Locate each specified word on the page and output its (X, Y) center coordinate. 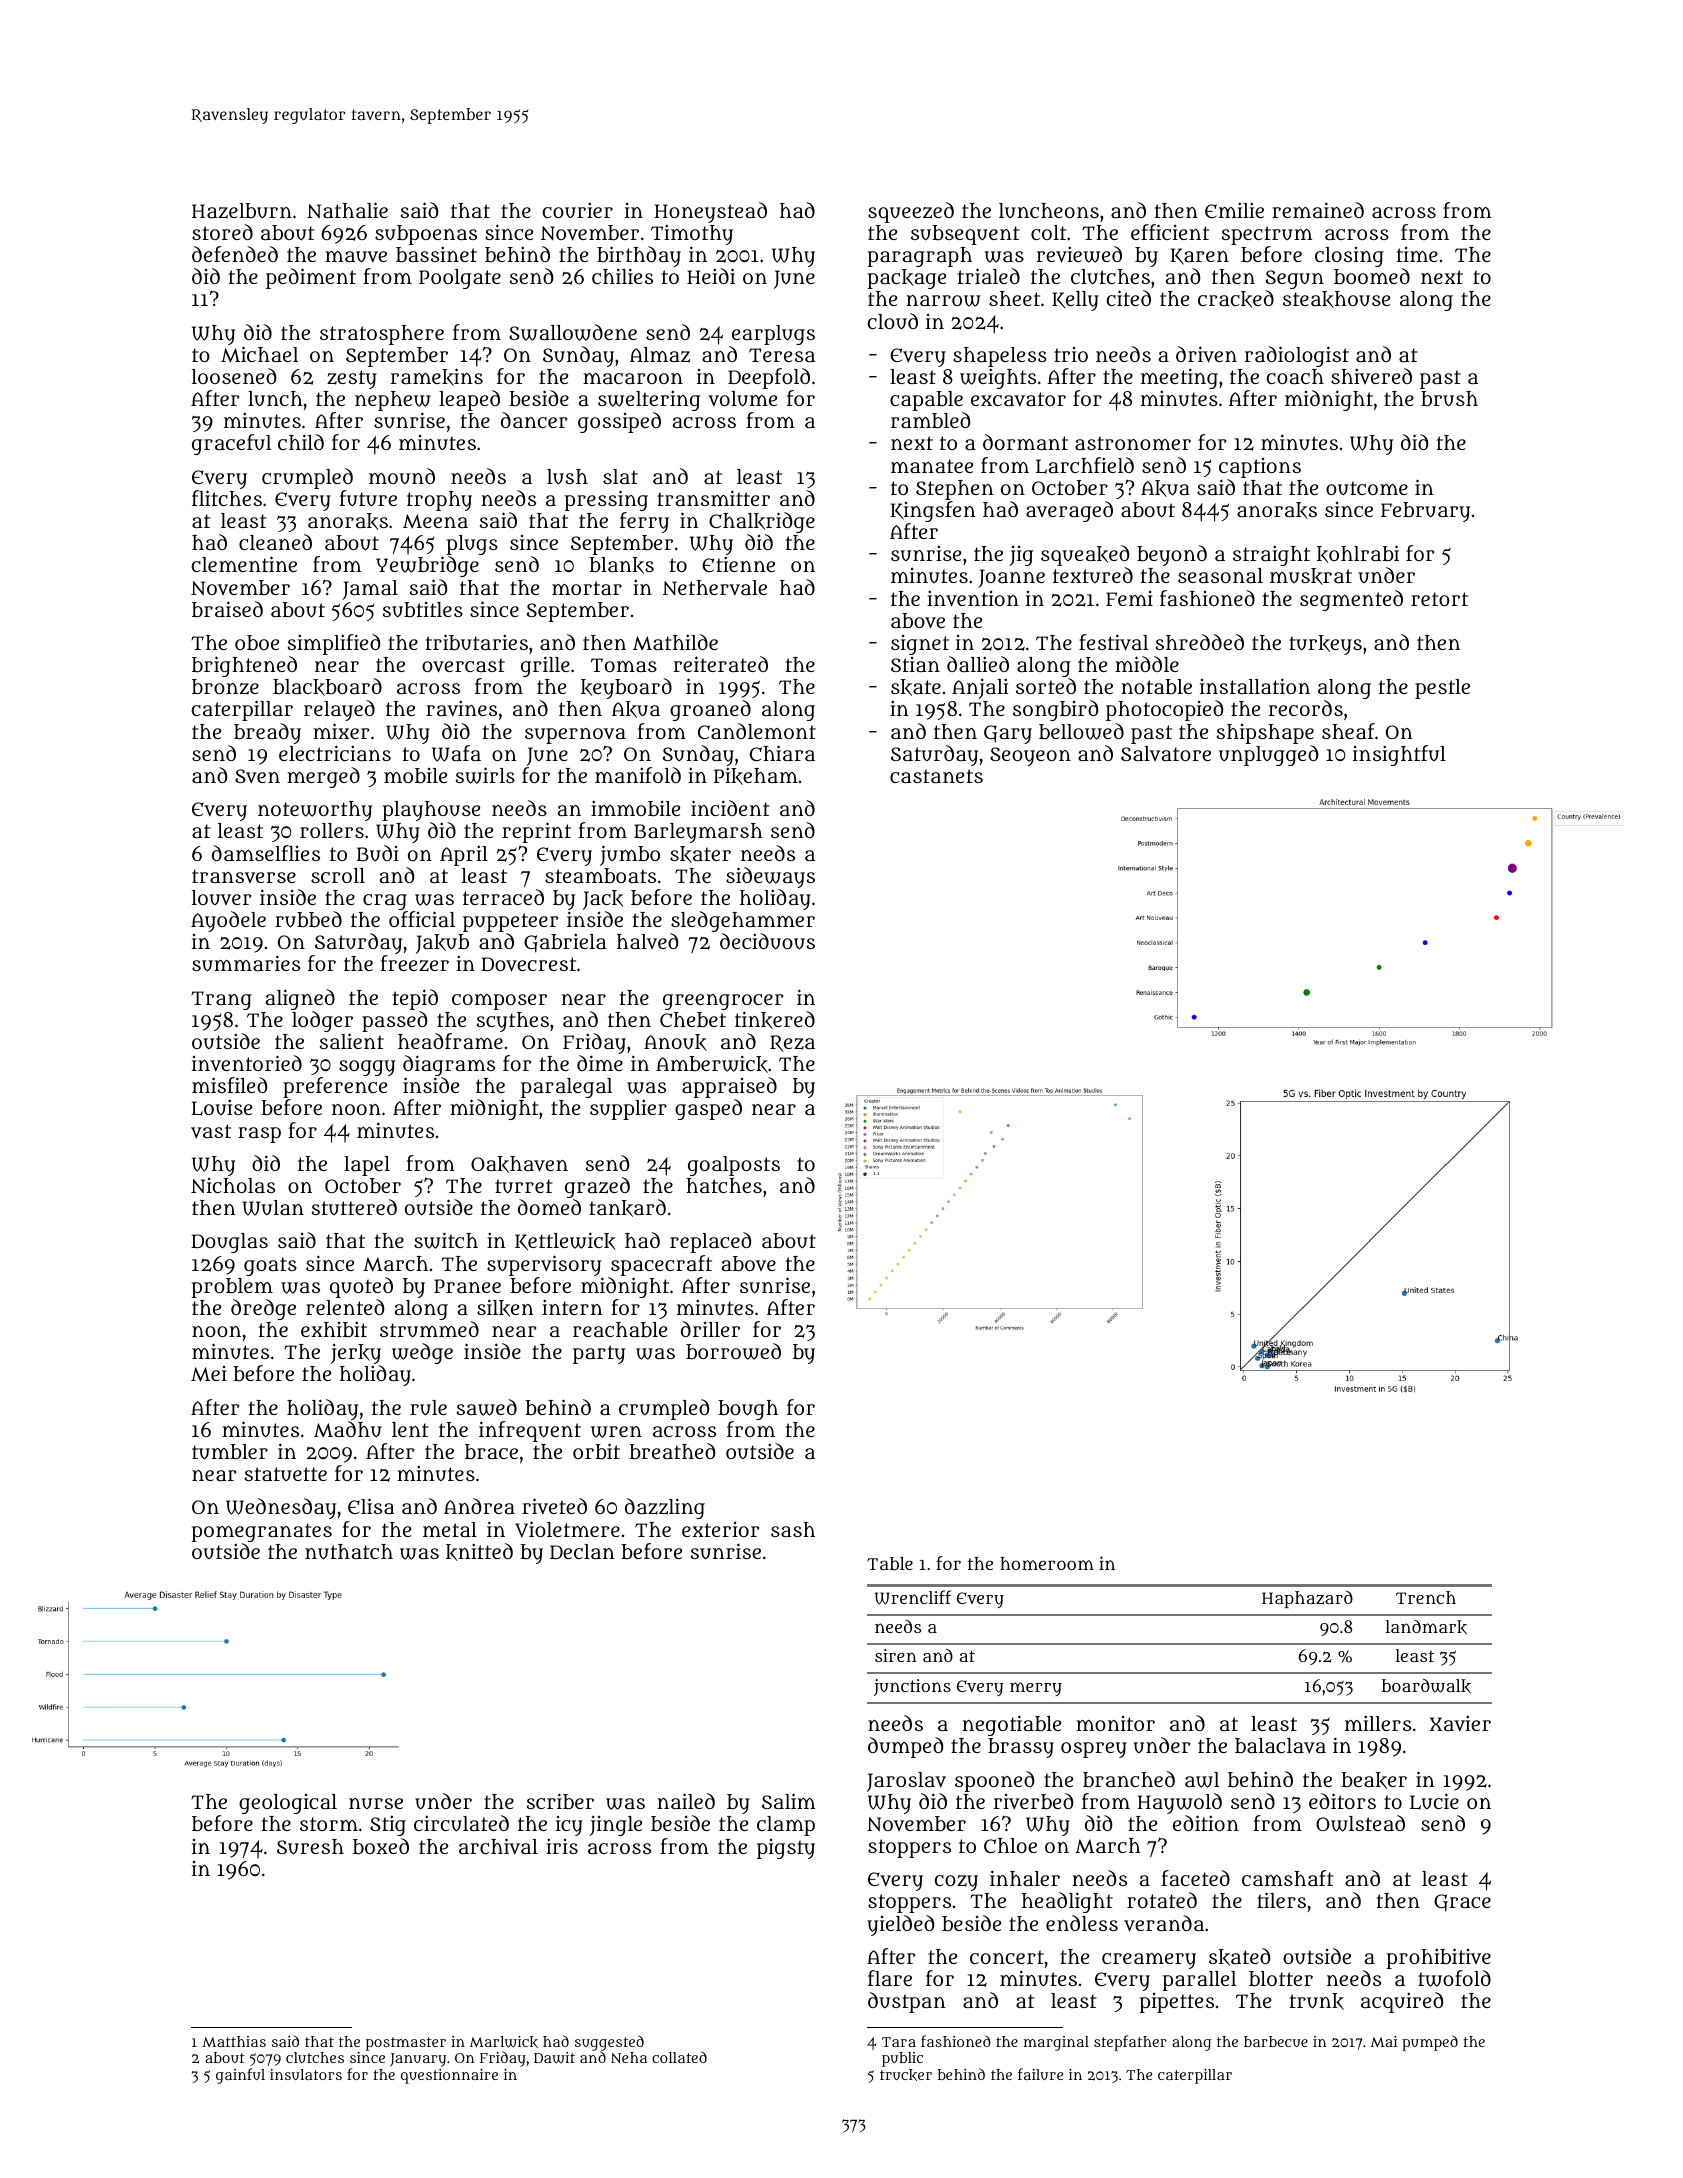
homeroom (1047, 1563)
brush (1449, 399)
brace (491, 1451)
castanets (936, 776)
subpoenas (426, 235)
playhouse (431, 811)
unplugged (1268, 755)
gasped (708, 1109)
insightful (1399, 755)
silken (505, 1308)
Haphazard (1307, 1599)
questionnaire (449, 2076)
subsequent (965, 235)
